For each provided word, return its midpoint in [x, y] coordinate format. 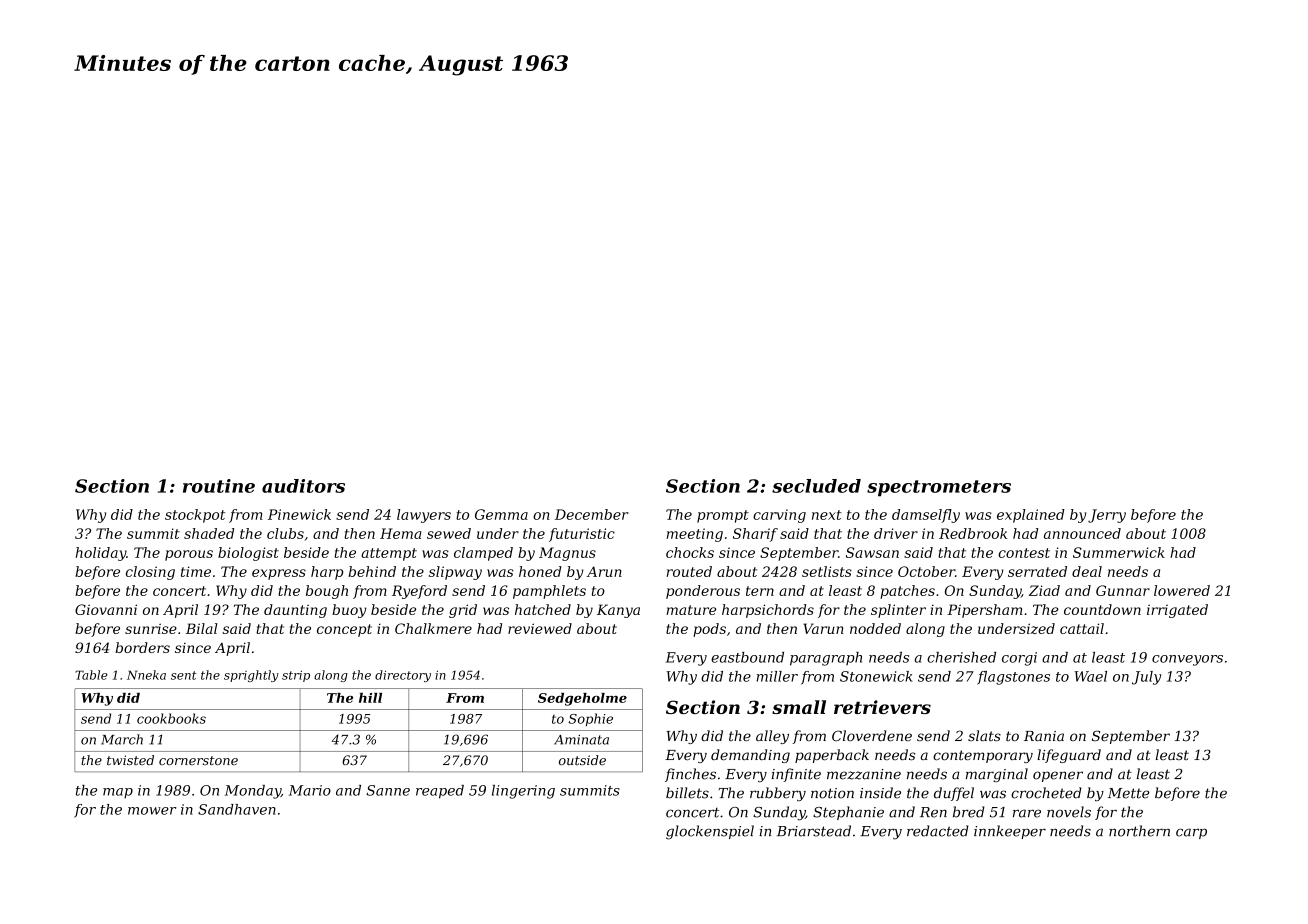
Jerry [1107, 516]
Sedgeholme [582, 699]
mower [152, 811]
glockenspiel [710, 832]
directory [403, 676]
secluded [816, 486]
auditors [303, 486]
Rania [1044, 736]
